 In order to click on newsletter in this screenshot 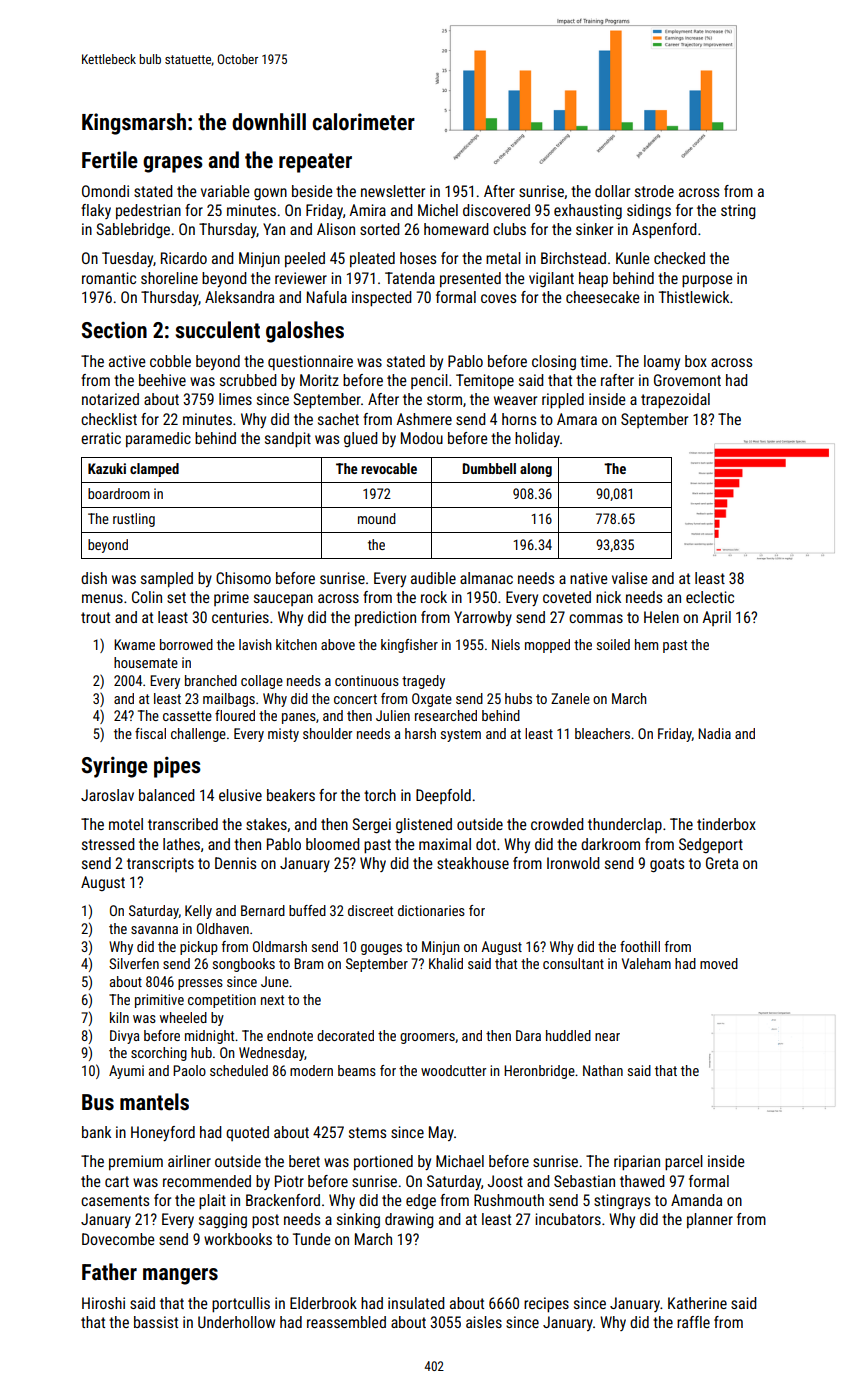, I will do `click(393, 191)`.
